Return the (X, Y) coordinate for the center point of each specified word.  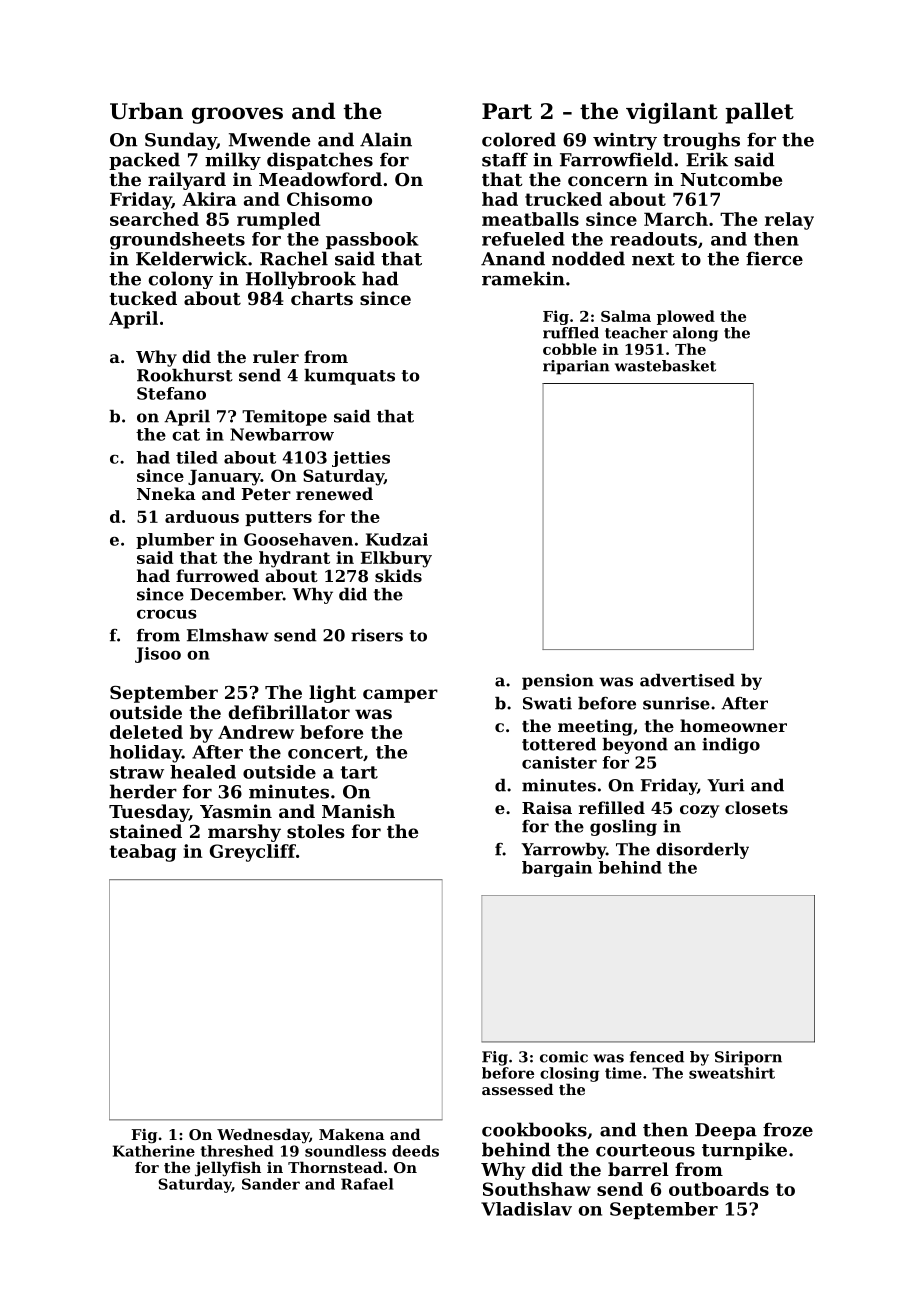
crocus (167, 614)
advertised (687, 680)
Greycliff (253, 853)
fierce (774, 258)
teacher (636, 333)
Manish (358, 811)
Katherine (154, 1151)
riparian (576, 367)
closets (756, 807)
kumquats (349, 377)
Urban (146, 111)
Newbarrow (282, 434)
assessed (517, 1089)
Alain (386, 139)
